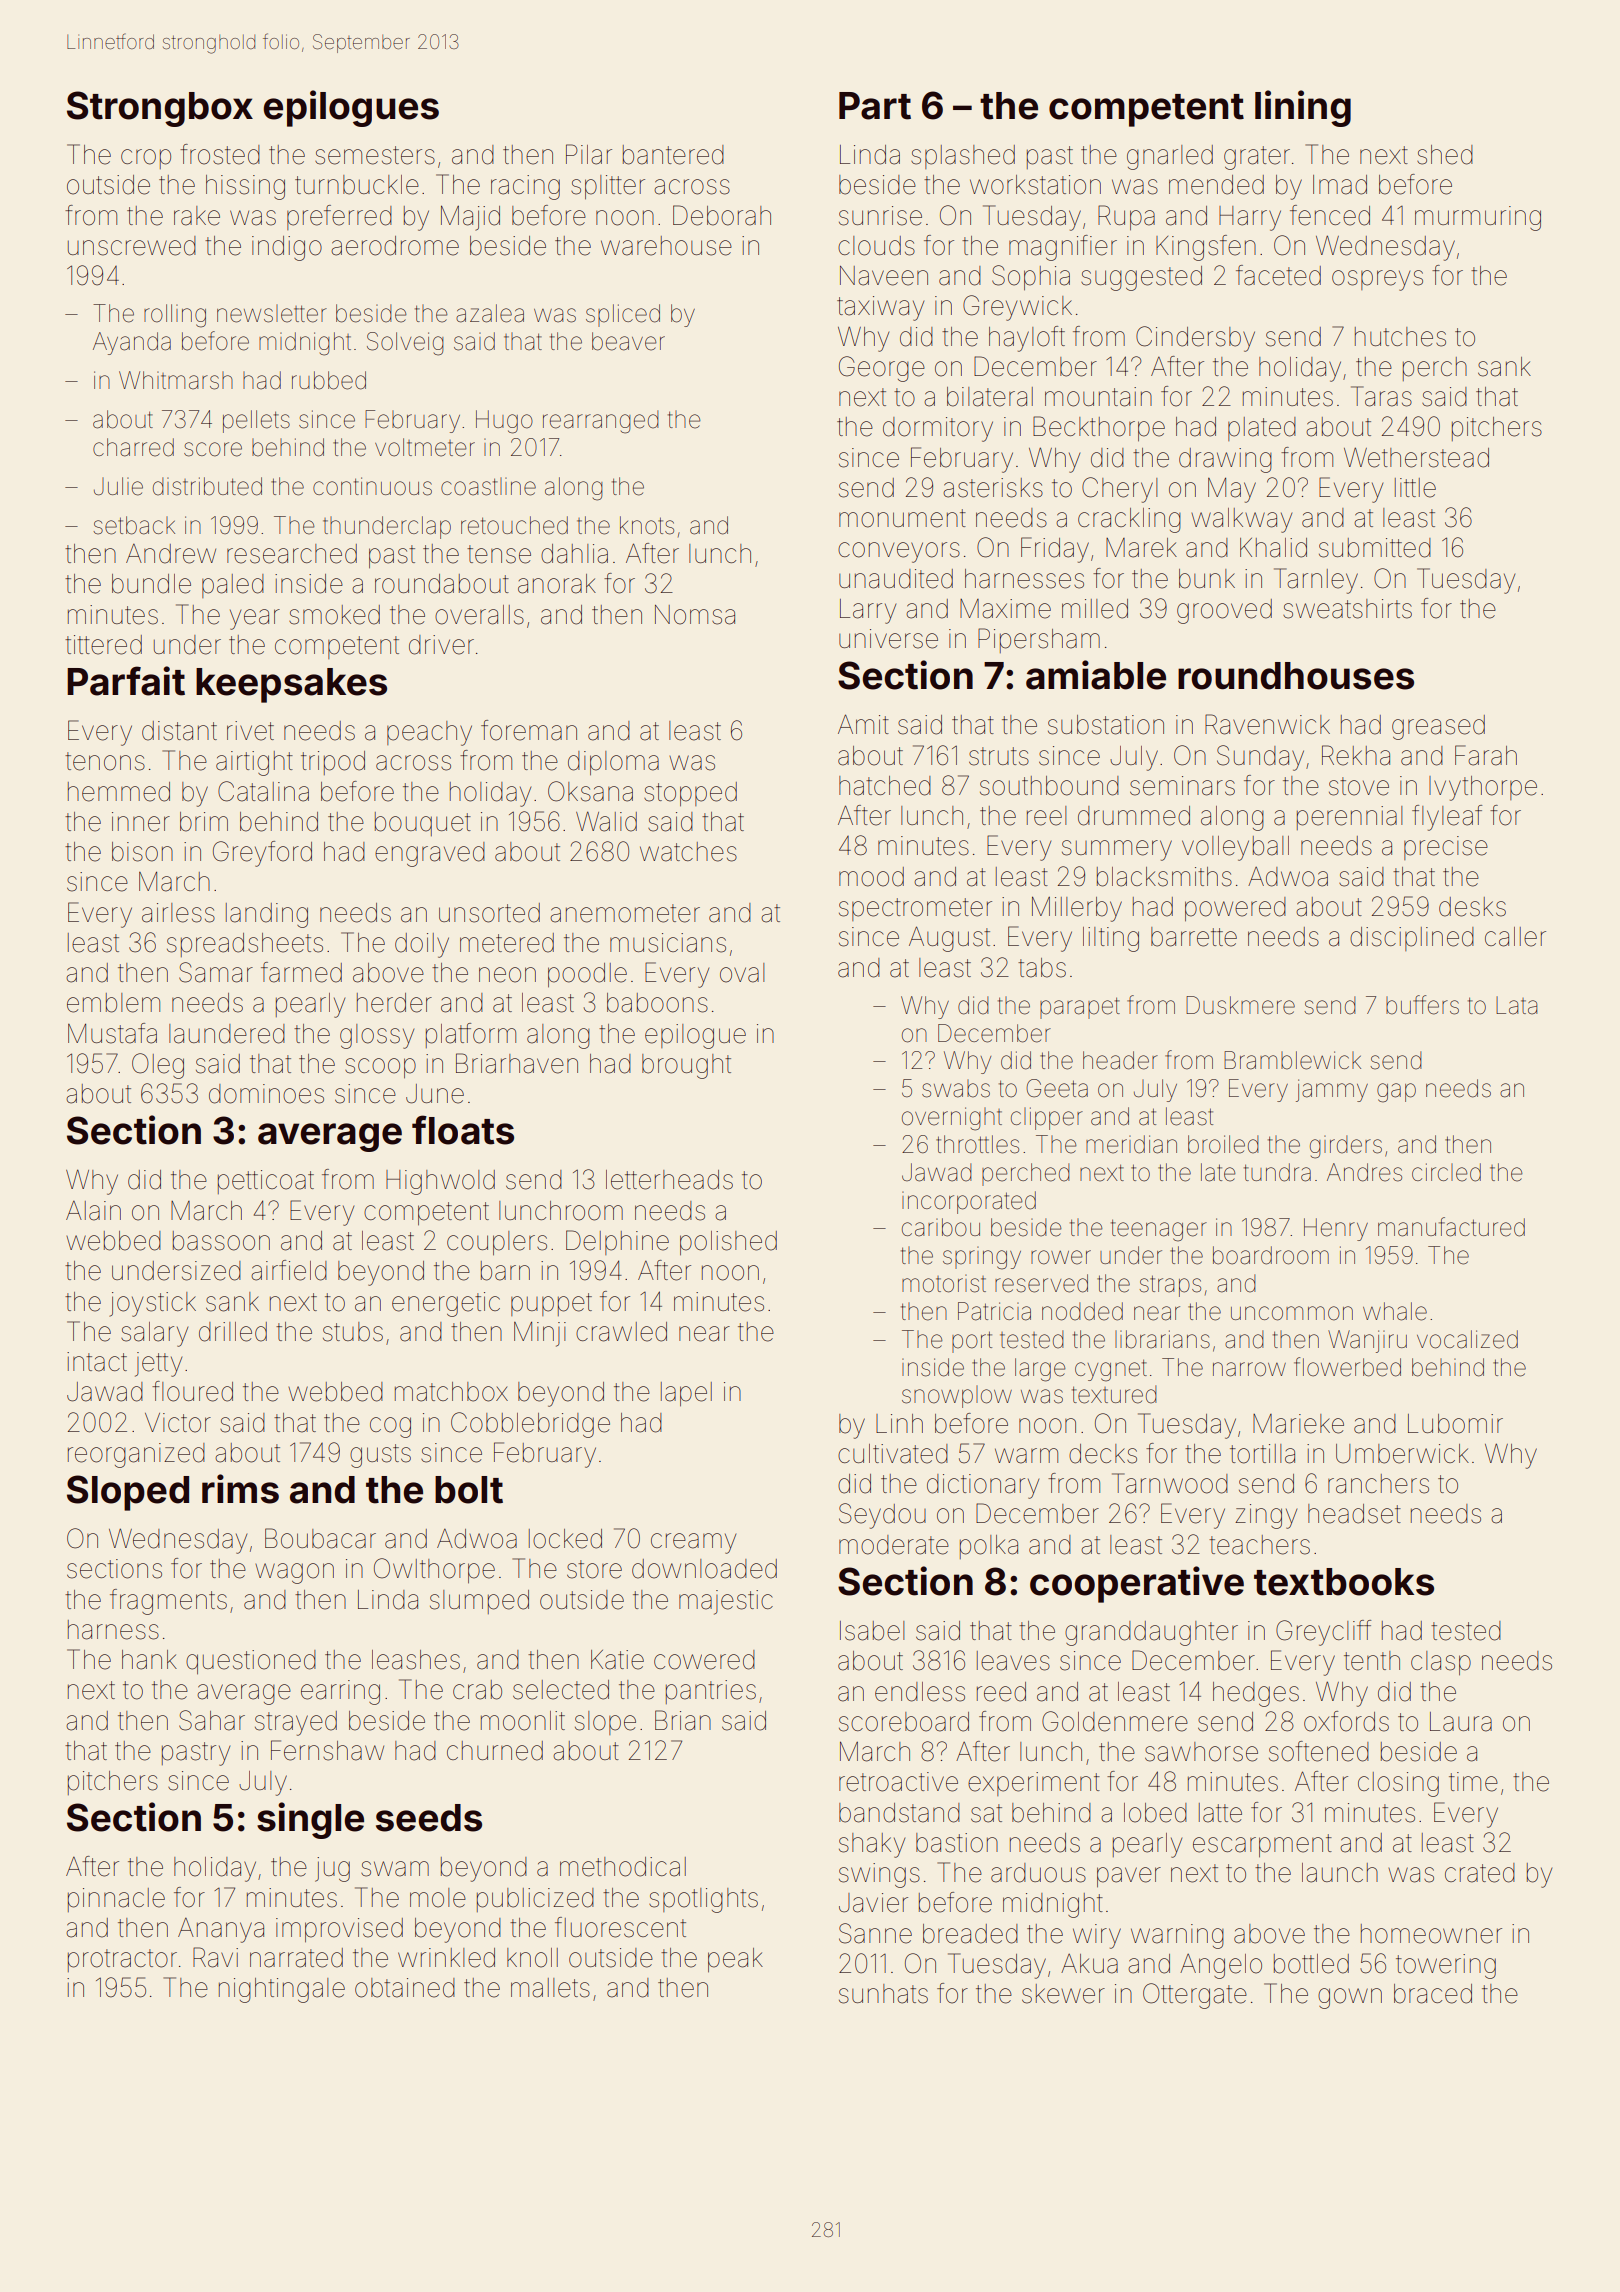 The height and width of the document is (2292, 1620). I want to click on Part, so click(875, 106).
